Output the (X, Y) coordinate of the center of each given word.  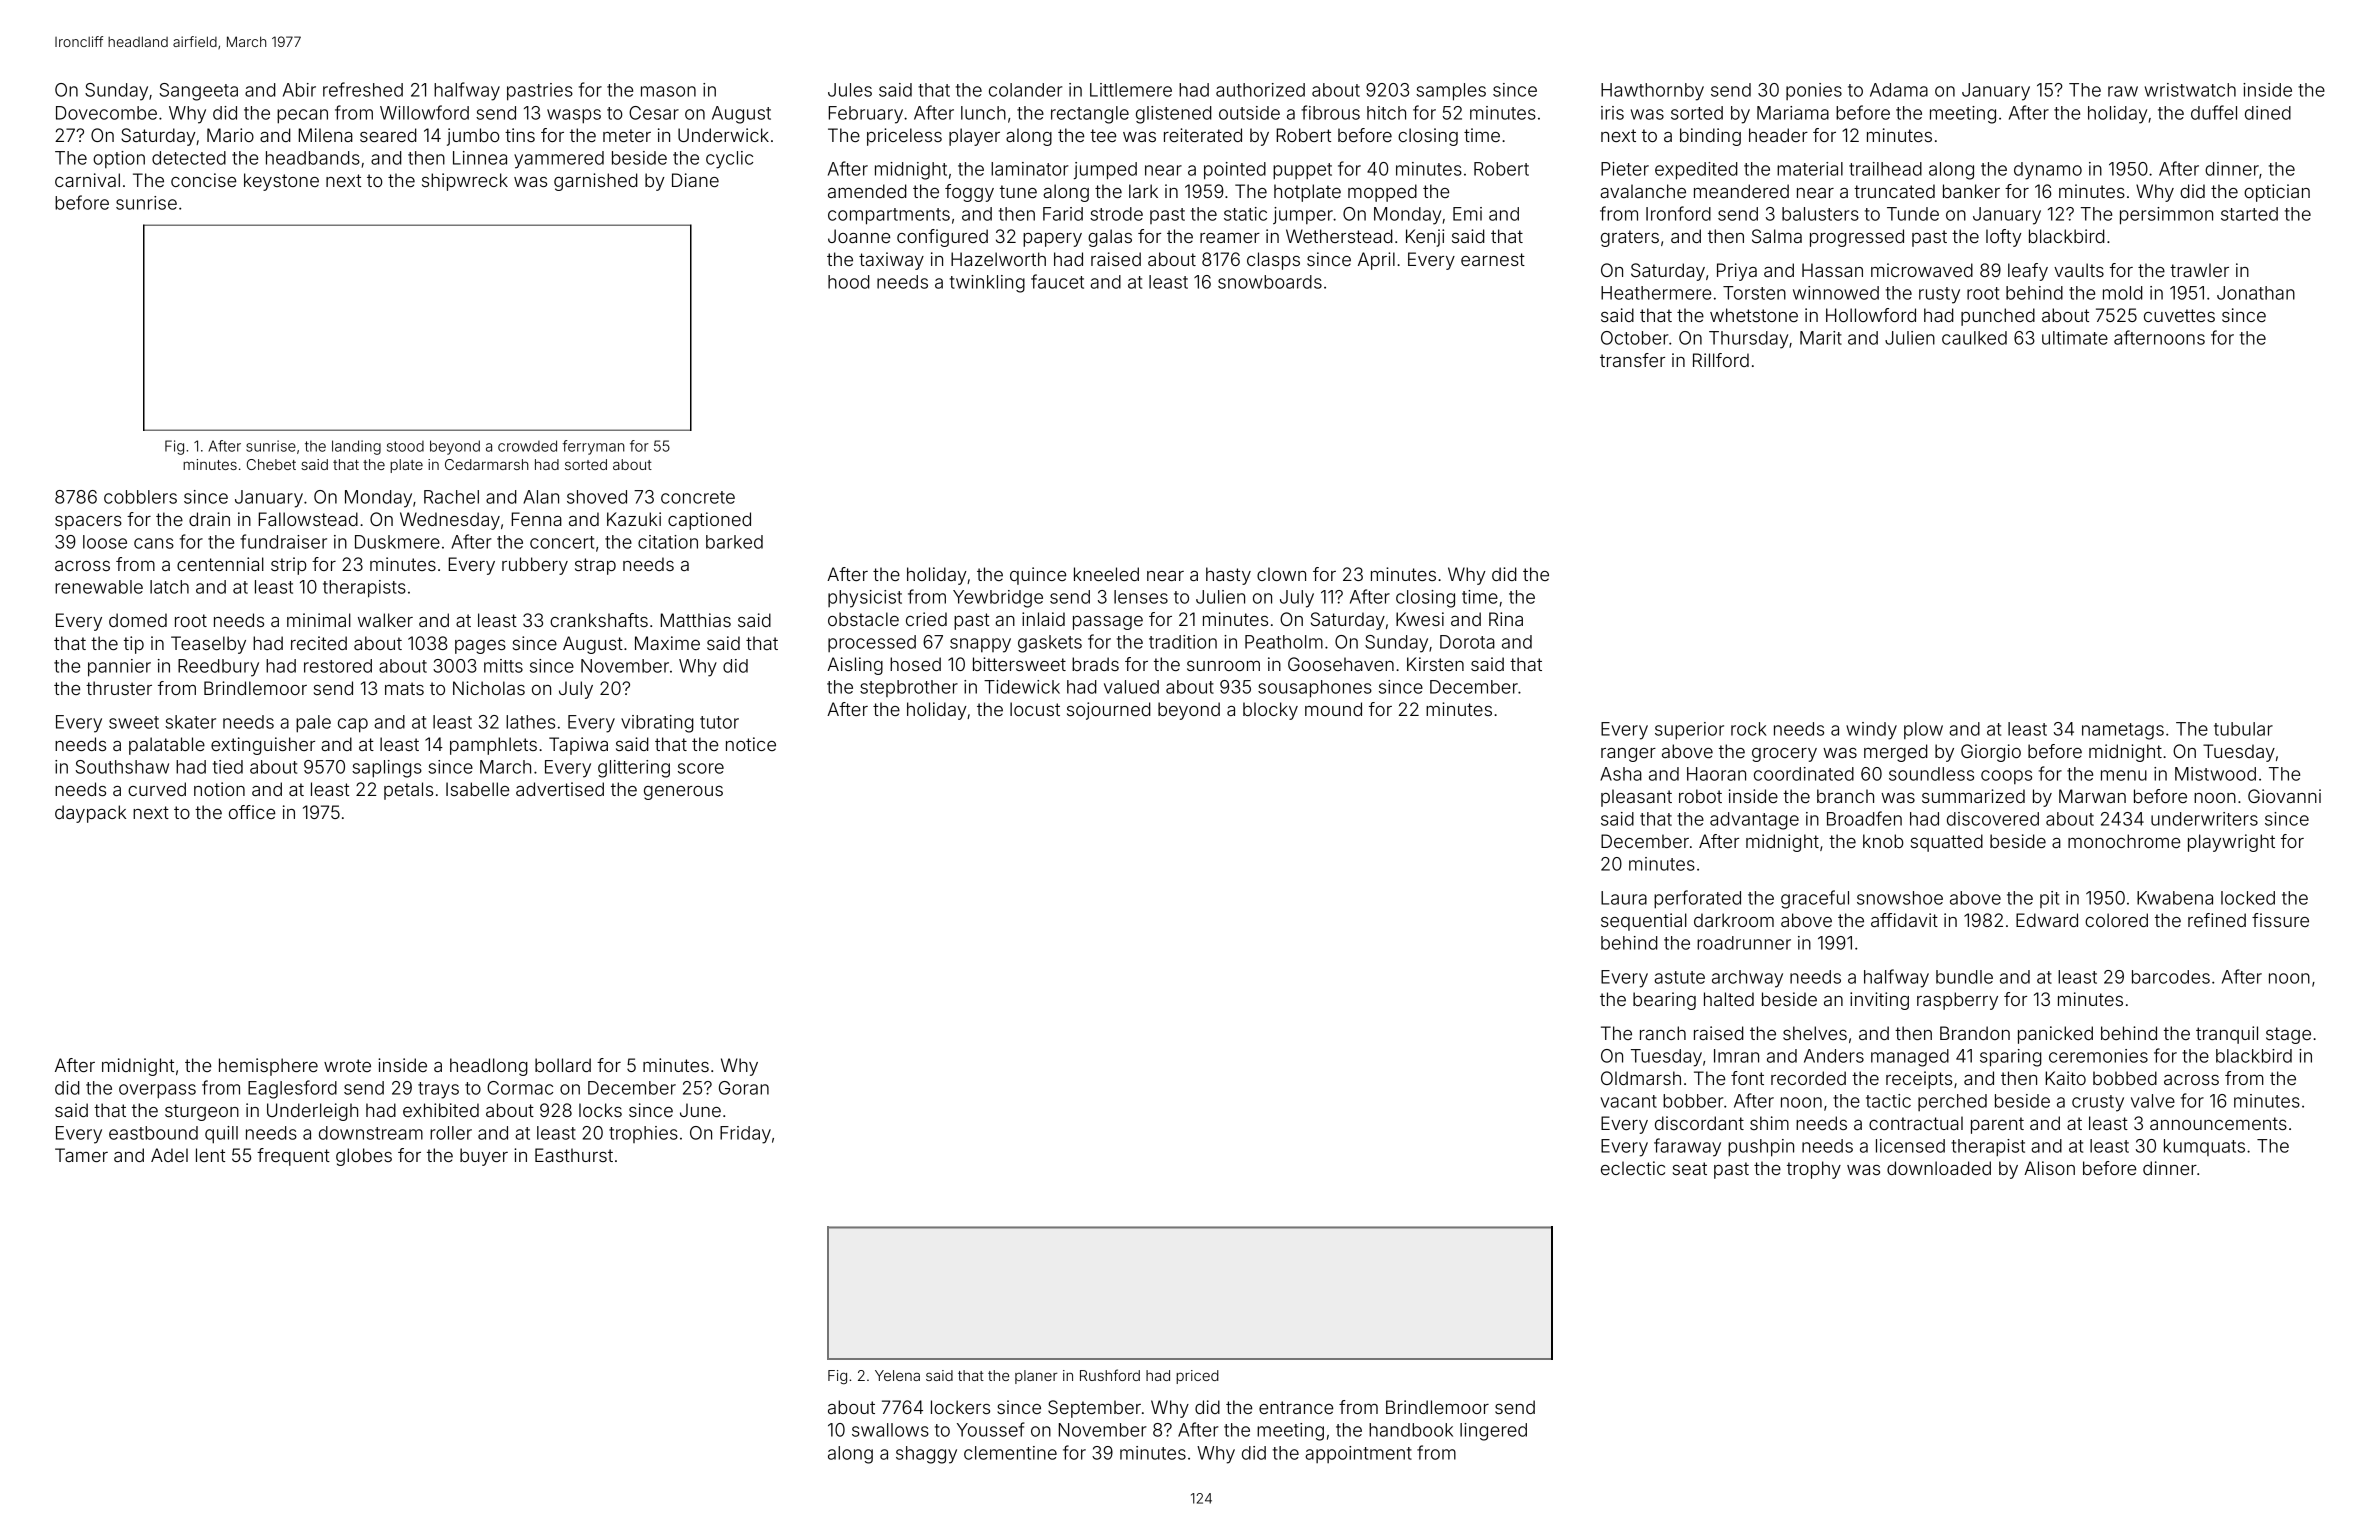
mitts (503, 666)
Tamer (81, 1155)
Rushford (1110, 1375)
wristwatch (2190, 90)
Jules (850, 90)
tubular (2243, 729)
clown (1281, 574)
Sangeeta (198, 92)
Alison (2049, 1168)
